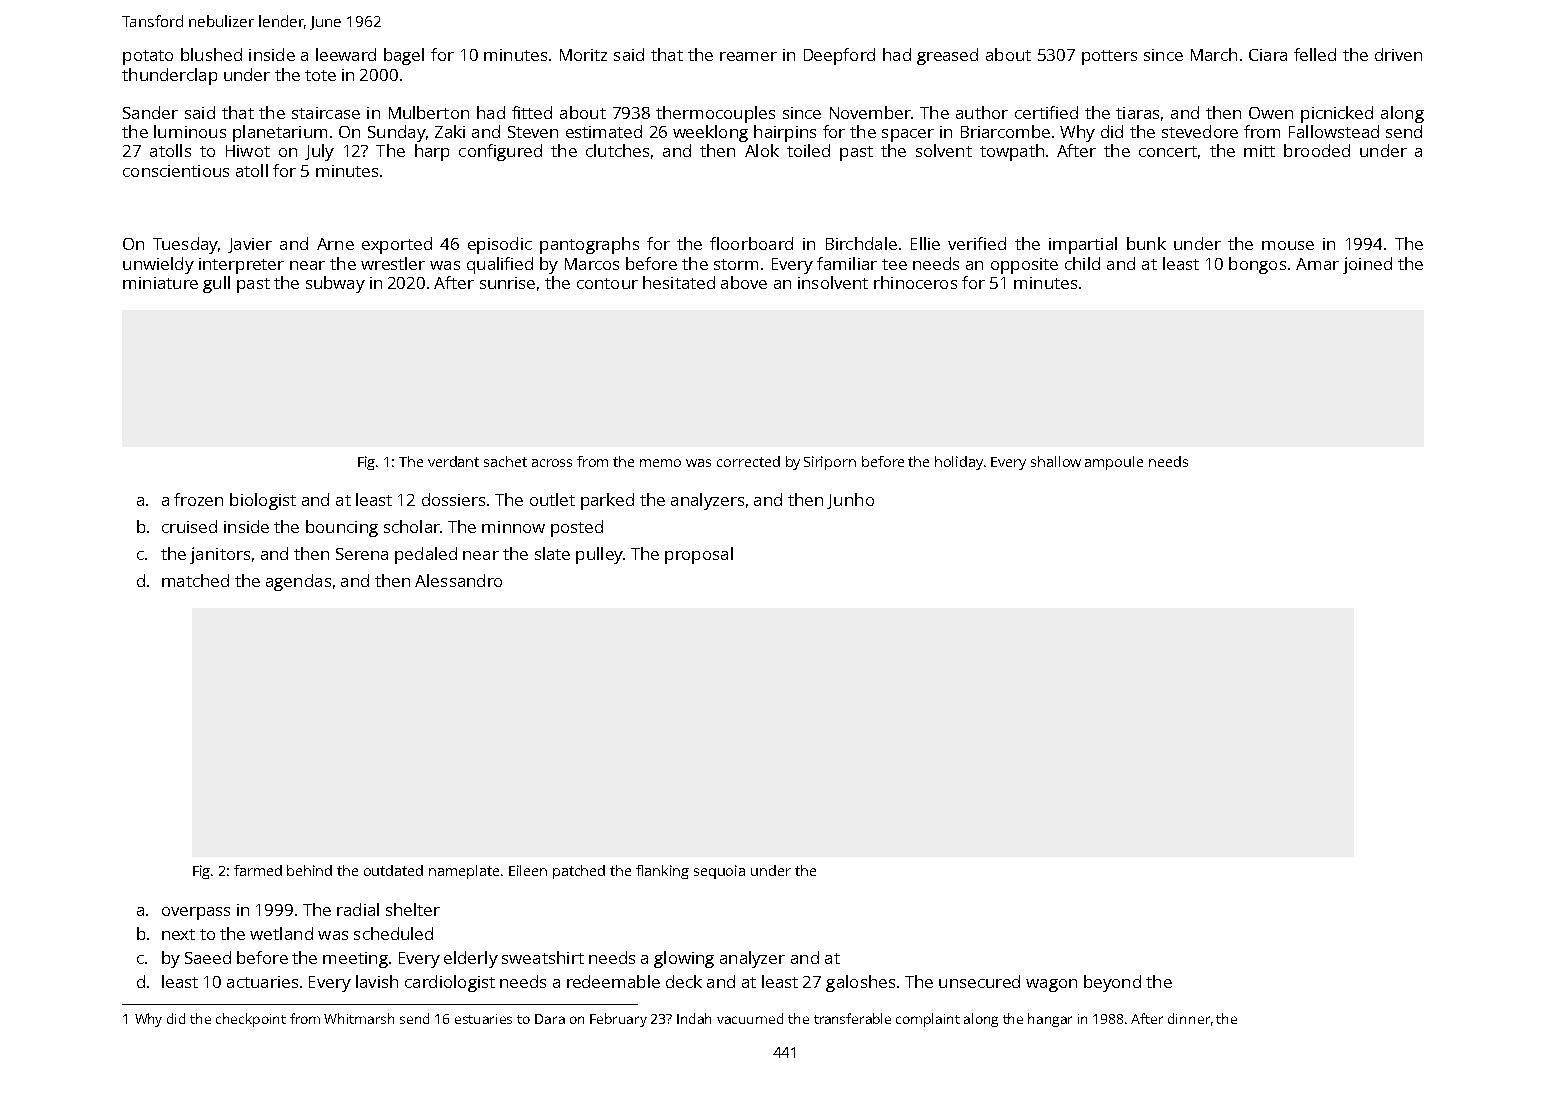 The width and height of the document is (1546, 1093). Describe the element at coordinates (346, 54) in the document. I see `leeward` at that location.
